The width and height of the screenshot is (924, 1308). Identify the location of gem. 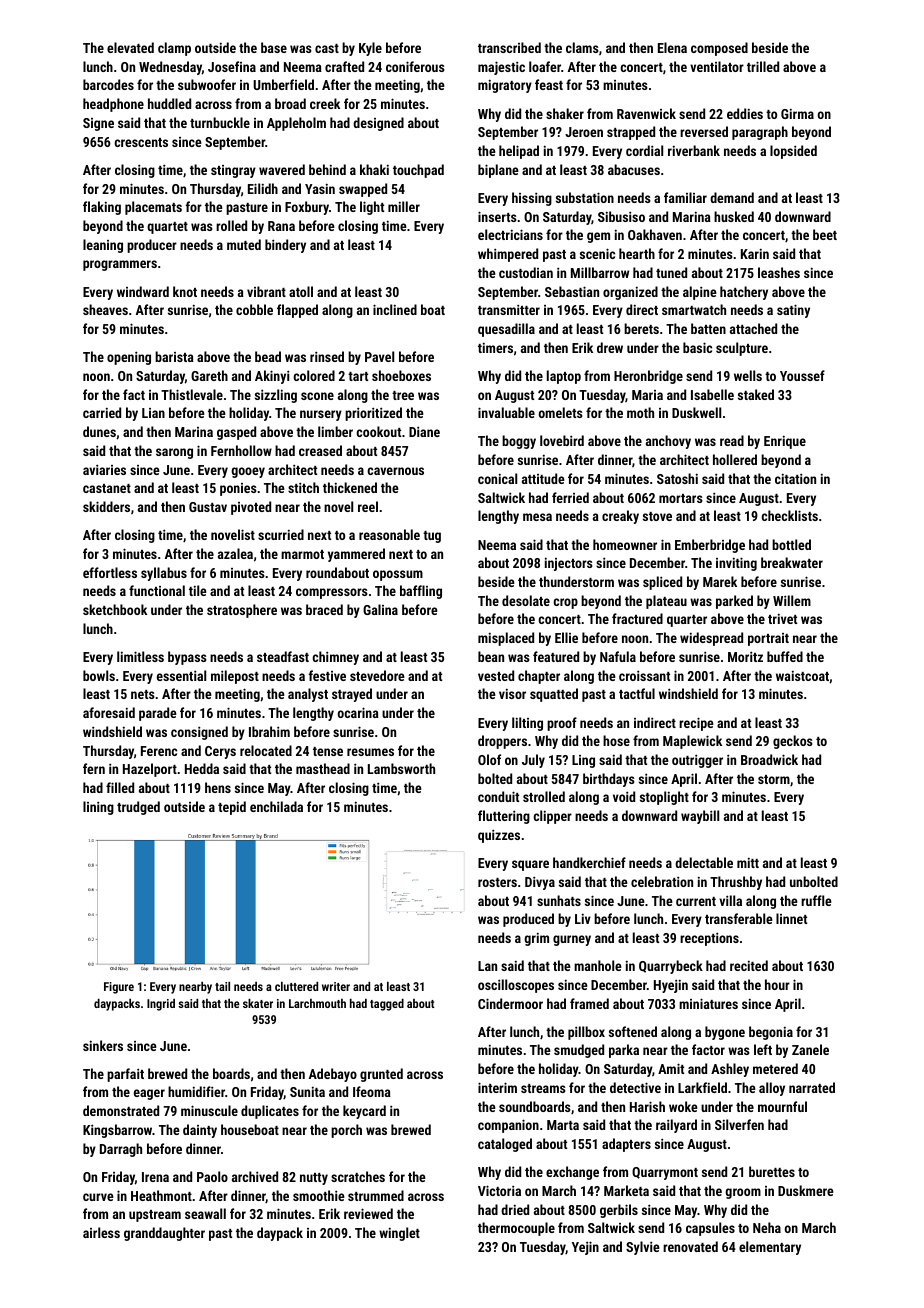
(598, 237).
